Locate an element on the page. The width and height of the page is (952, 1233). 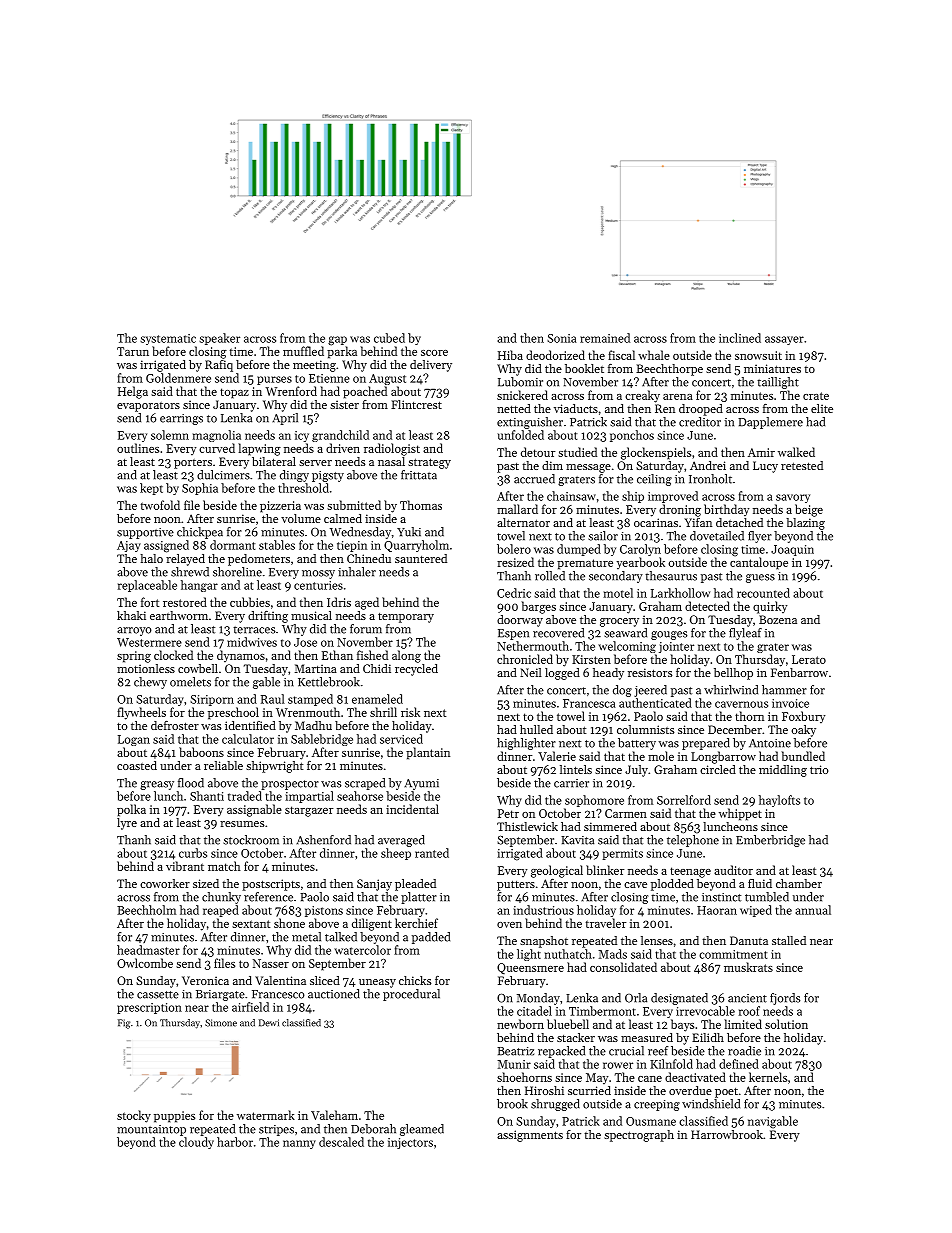
stocky is located at coordinates (134, 1116).
